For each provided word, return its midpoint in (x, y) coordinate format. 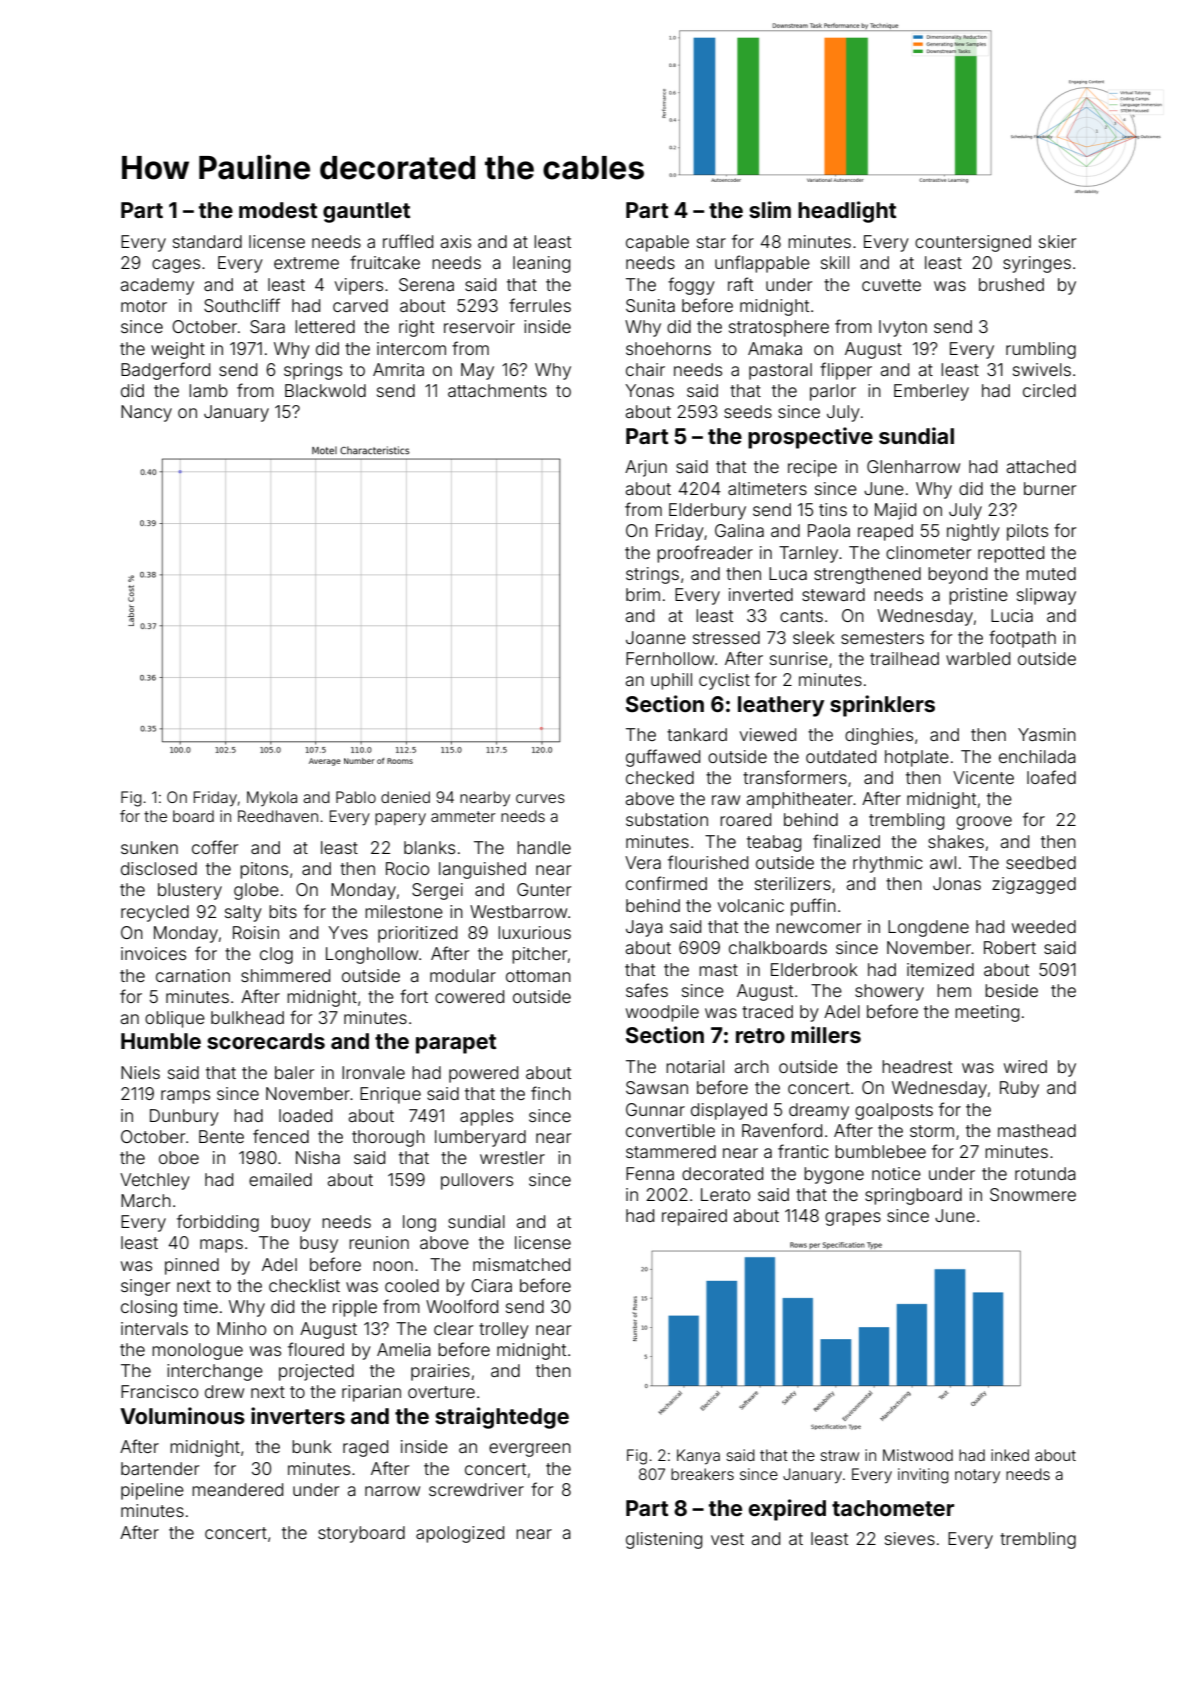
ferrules (540, 305)
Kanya (698, 1457)
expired (787, 1510)
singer (145, 1287)
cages (176, 266)
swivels (1042, 369)
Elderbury (707, 511)
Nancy (146, 413)
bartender (160, 1468)
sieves (910, 1538)
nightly (973, 532)
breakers (702, 1474)
